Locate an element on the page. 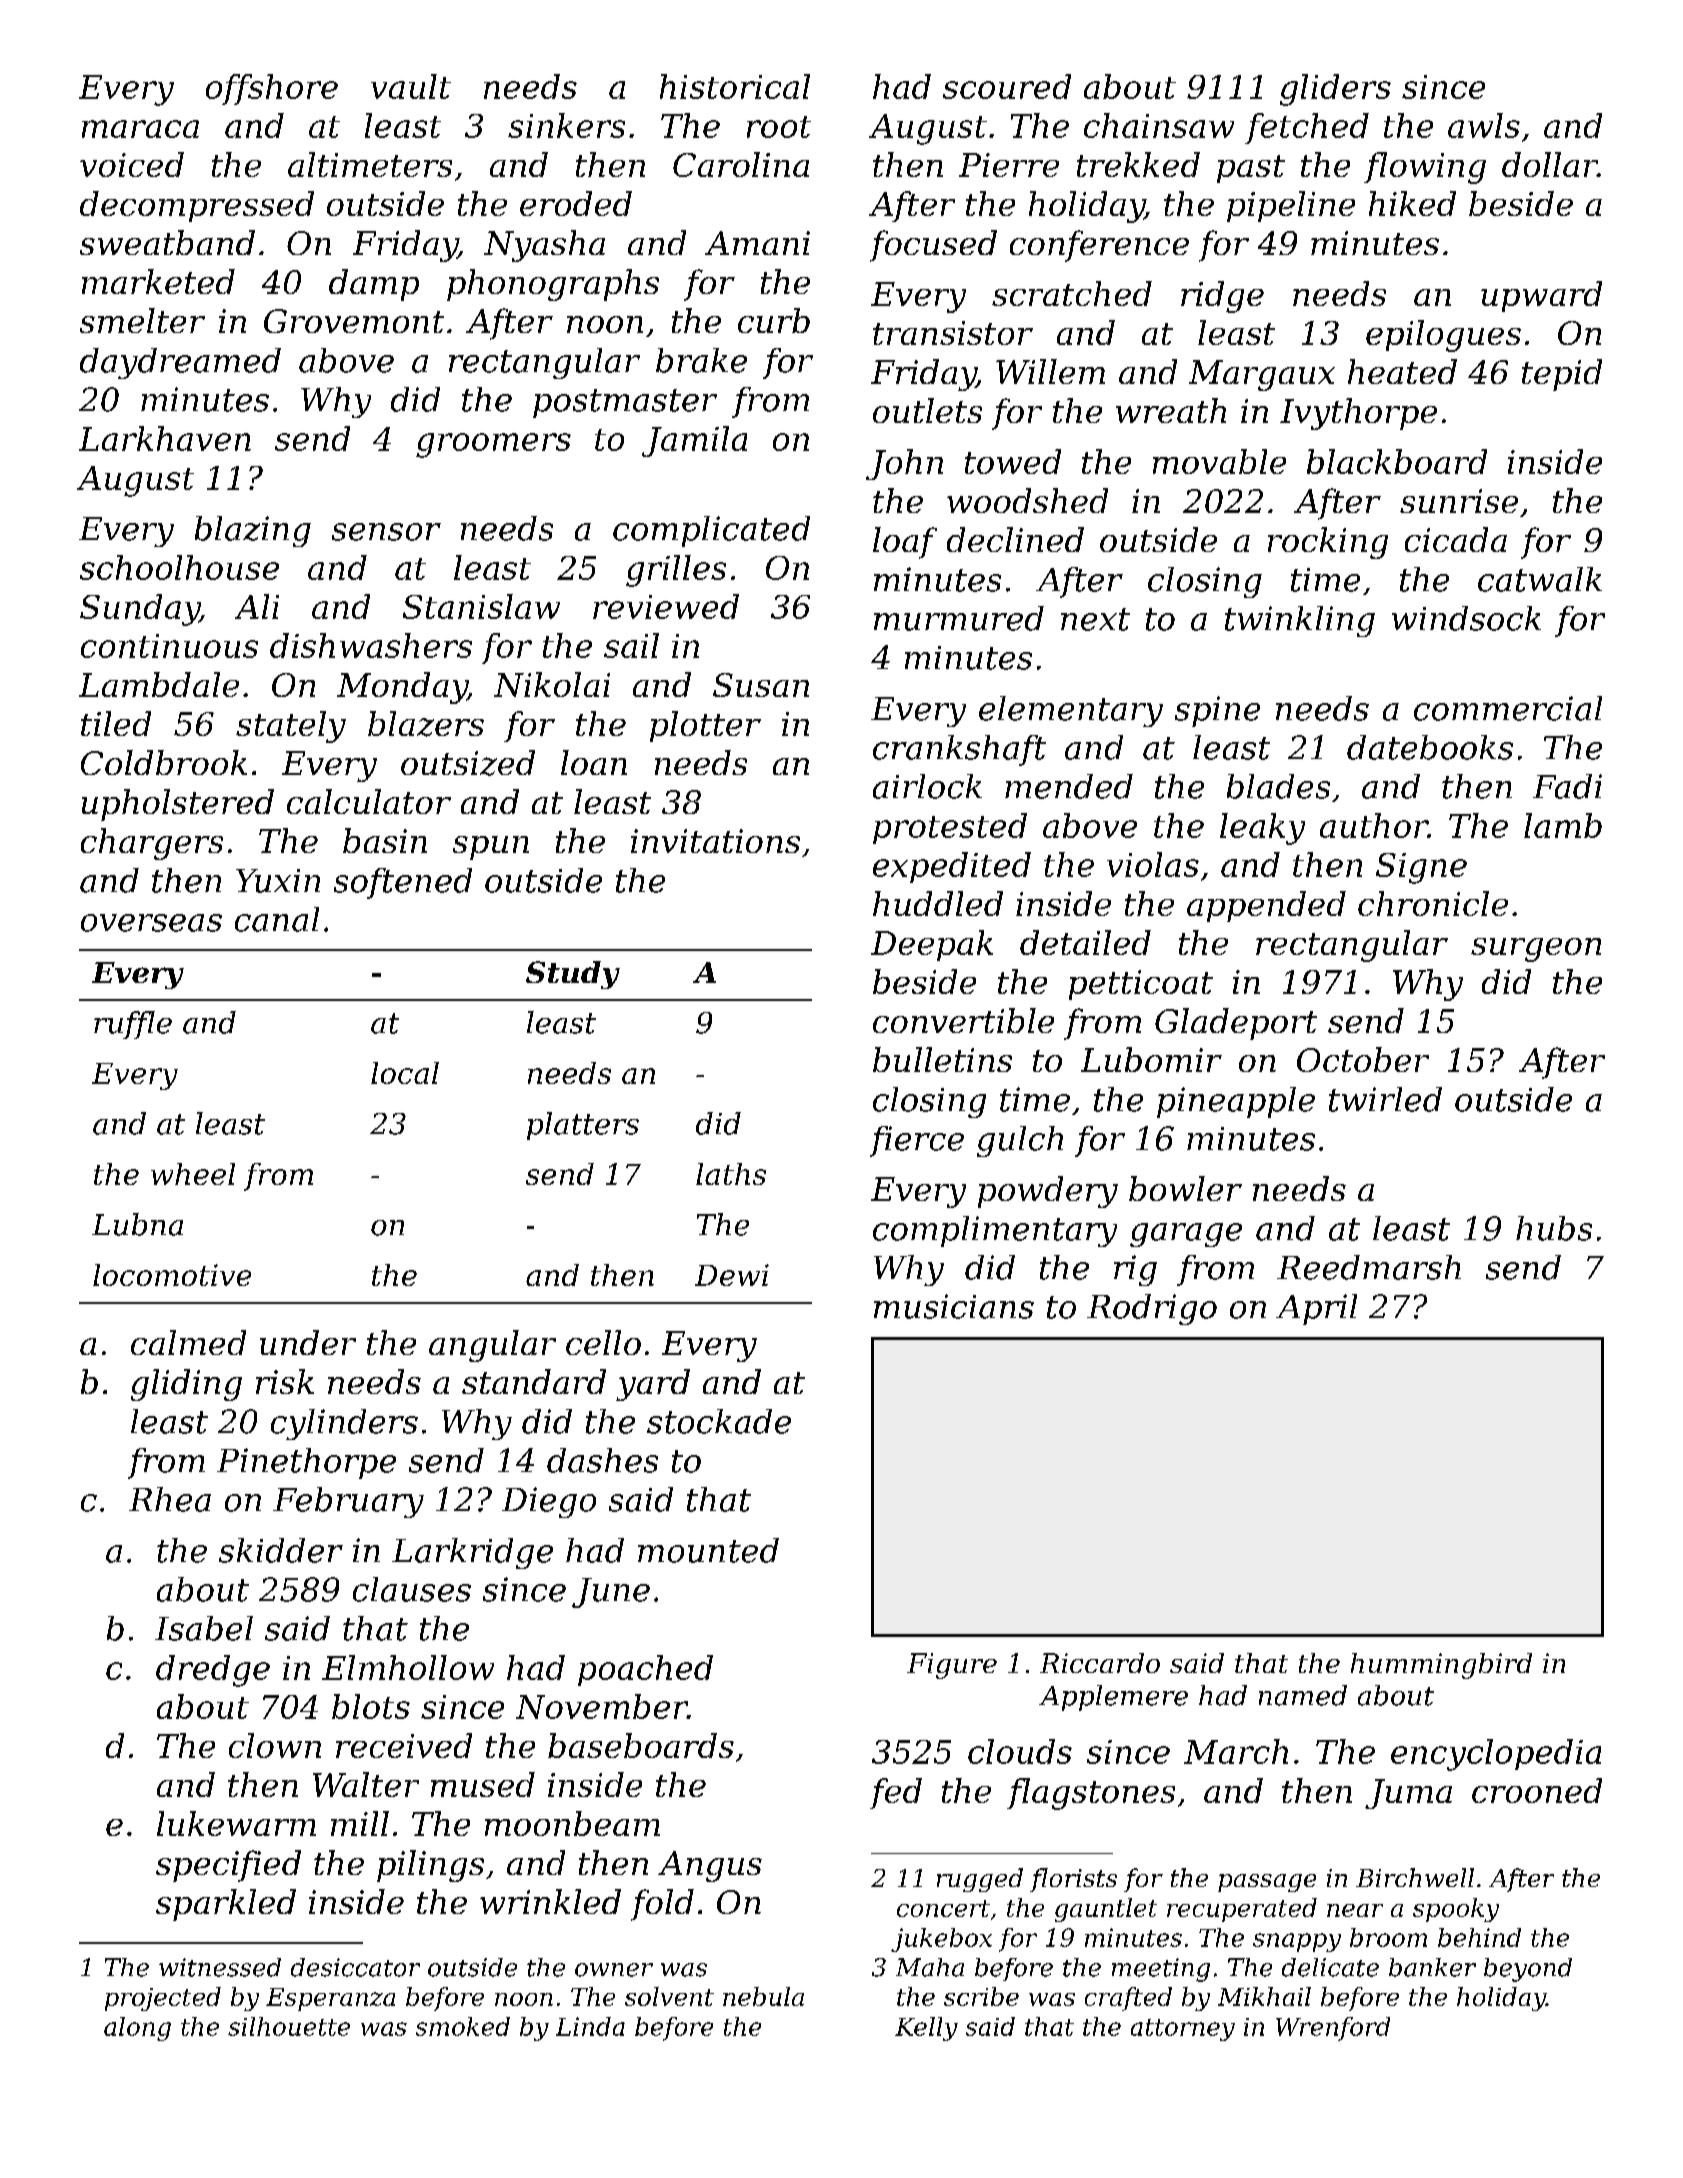 The width and height of the page is (1683, 2178). past is located at coordinates (1251, 169).
